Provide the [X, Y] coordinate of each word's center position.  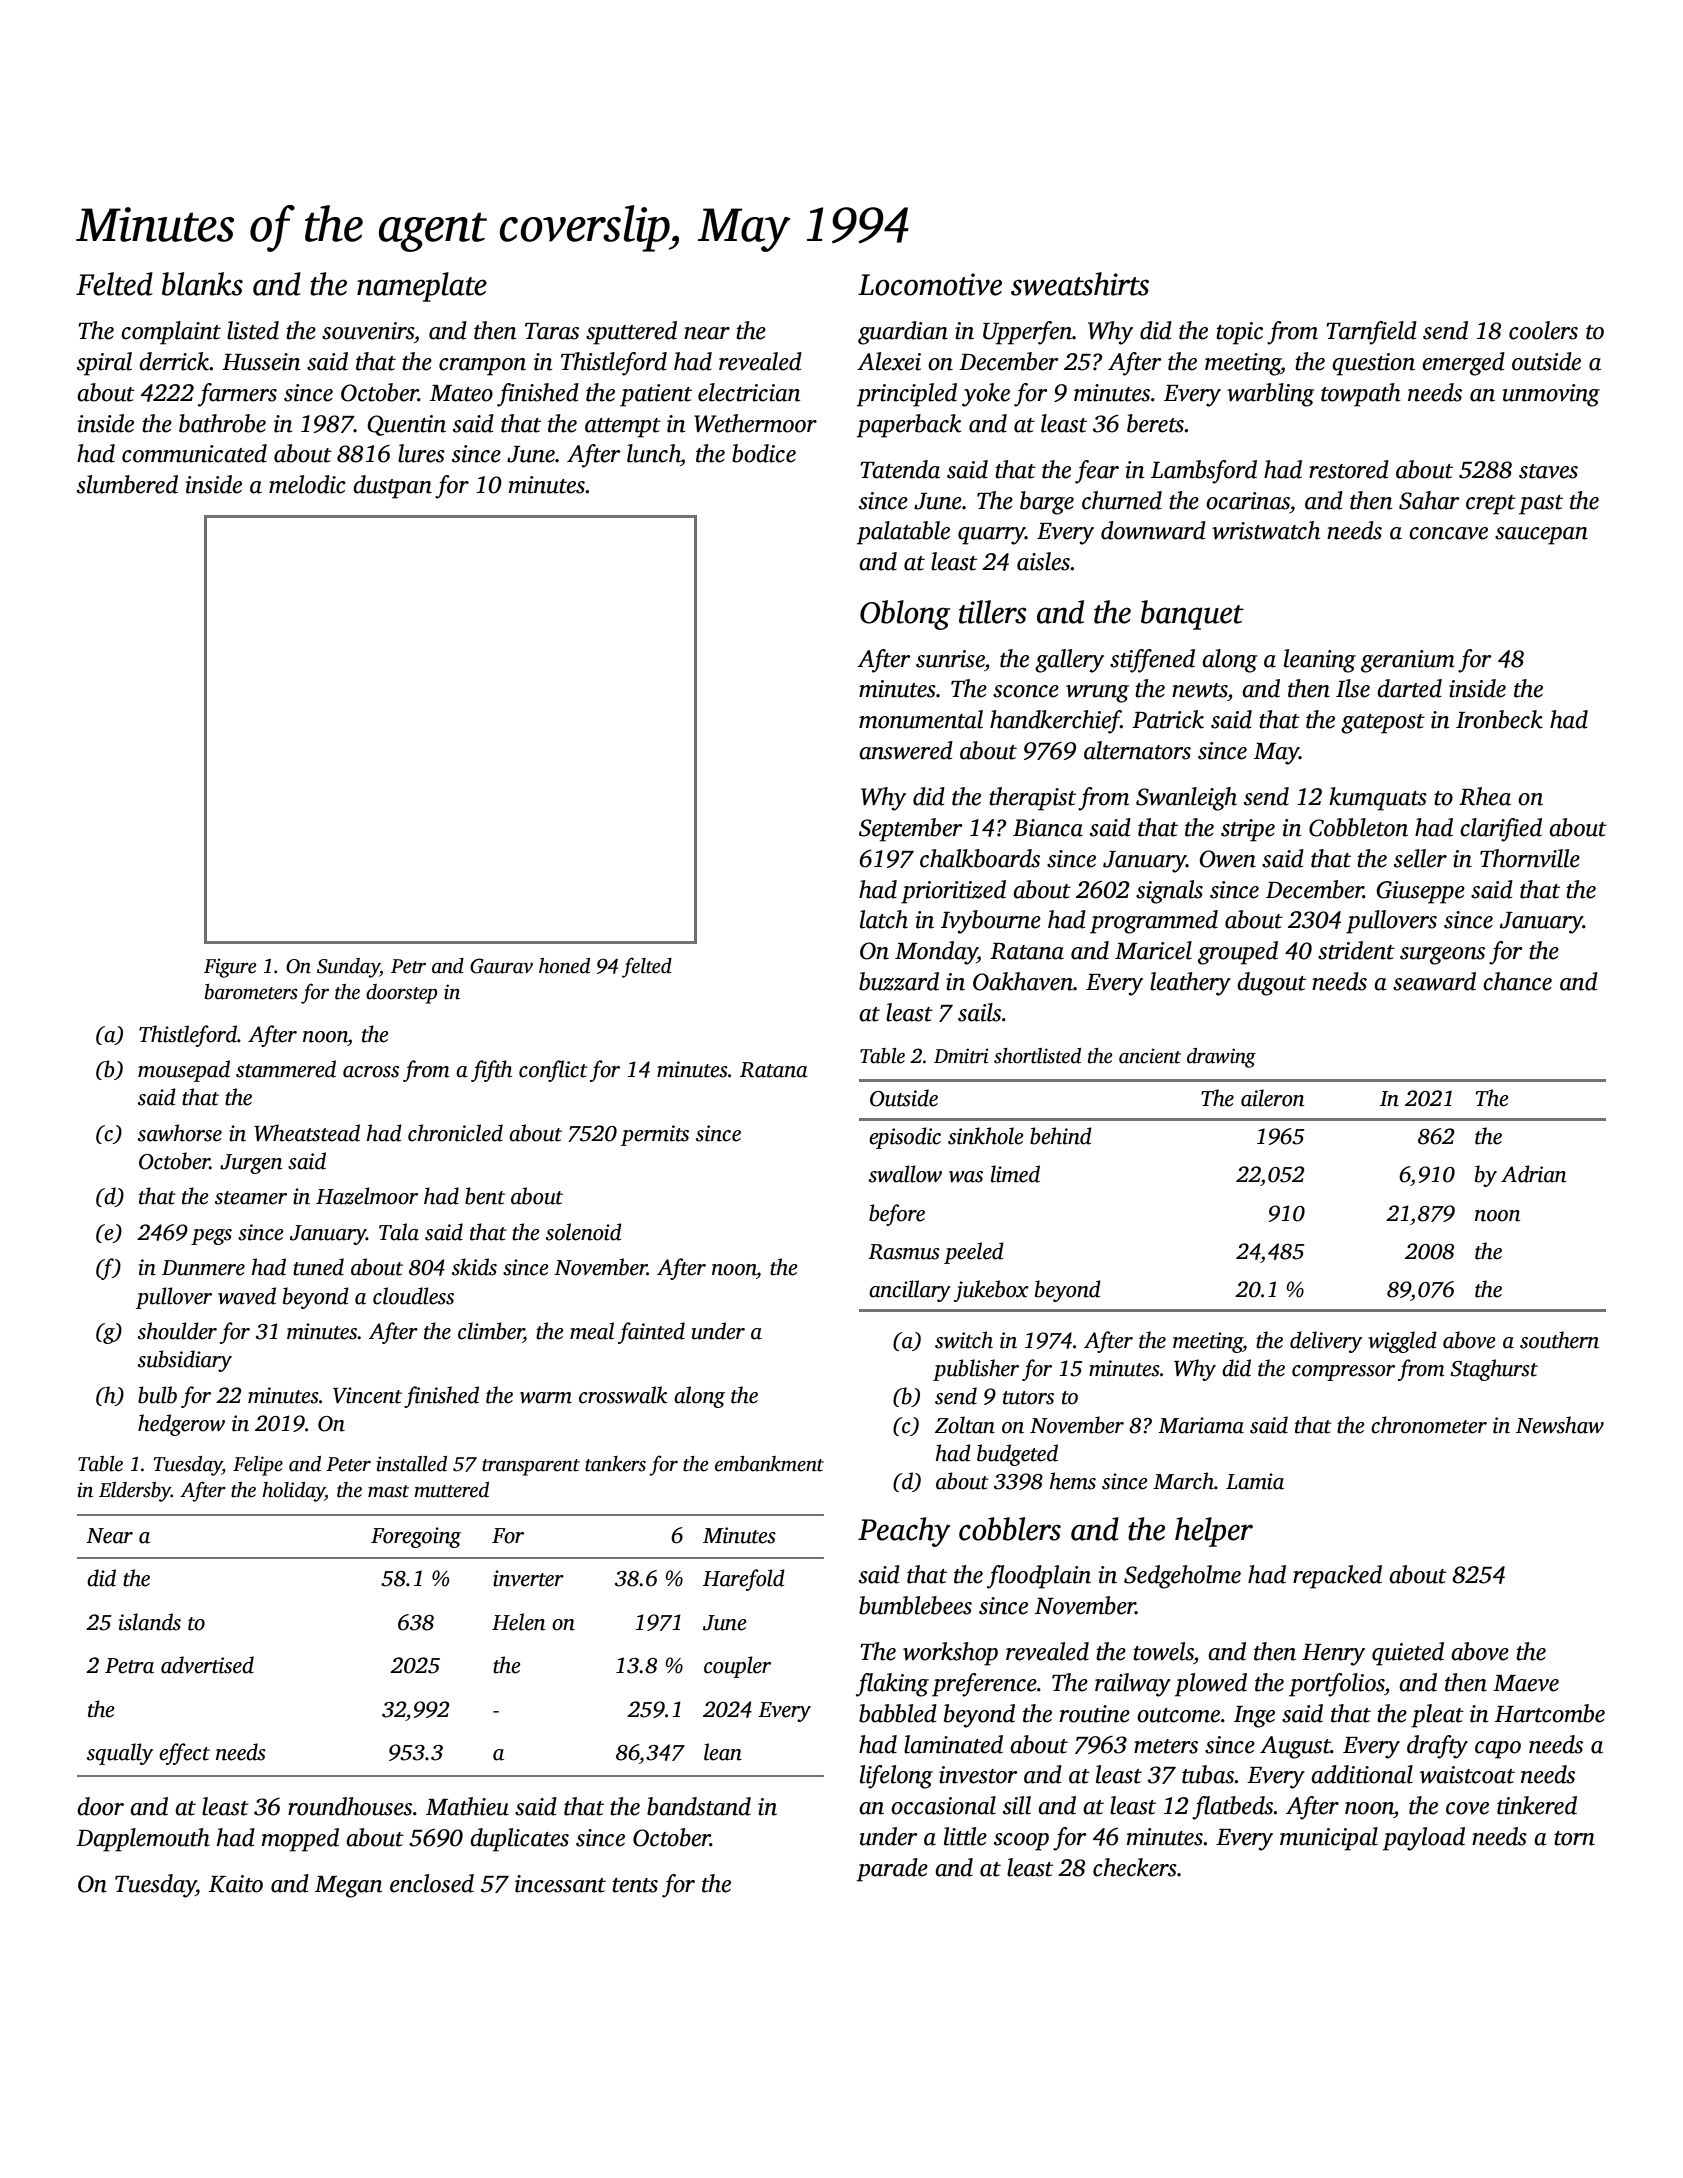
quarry [991, 536]
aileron [1272, 1098]
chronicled [455, 1133]
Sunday [348, 968]
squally [120, 1754]
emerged [1463, 364]
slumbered [127, 484]
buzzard [899, 981]
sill [1017, 1805]
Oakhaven [1023, 981]
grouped [1238, 953]
